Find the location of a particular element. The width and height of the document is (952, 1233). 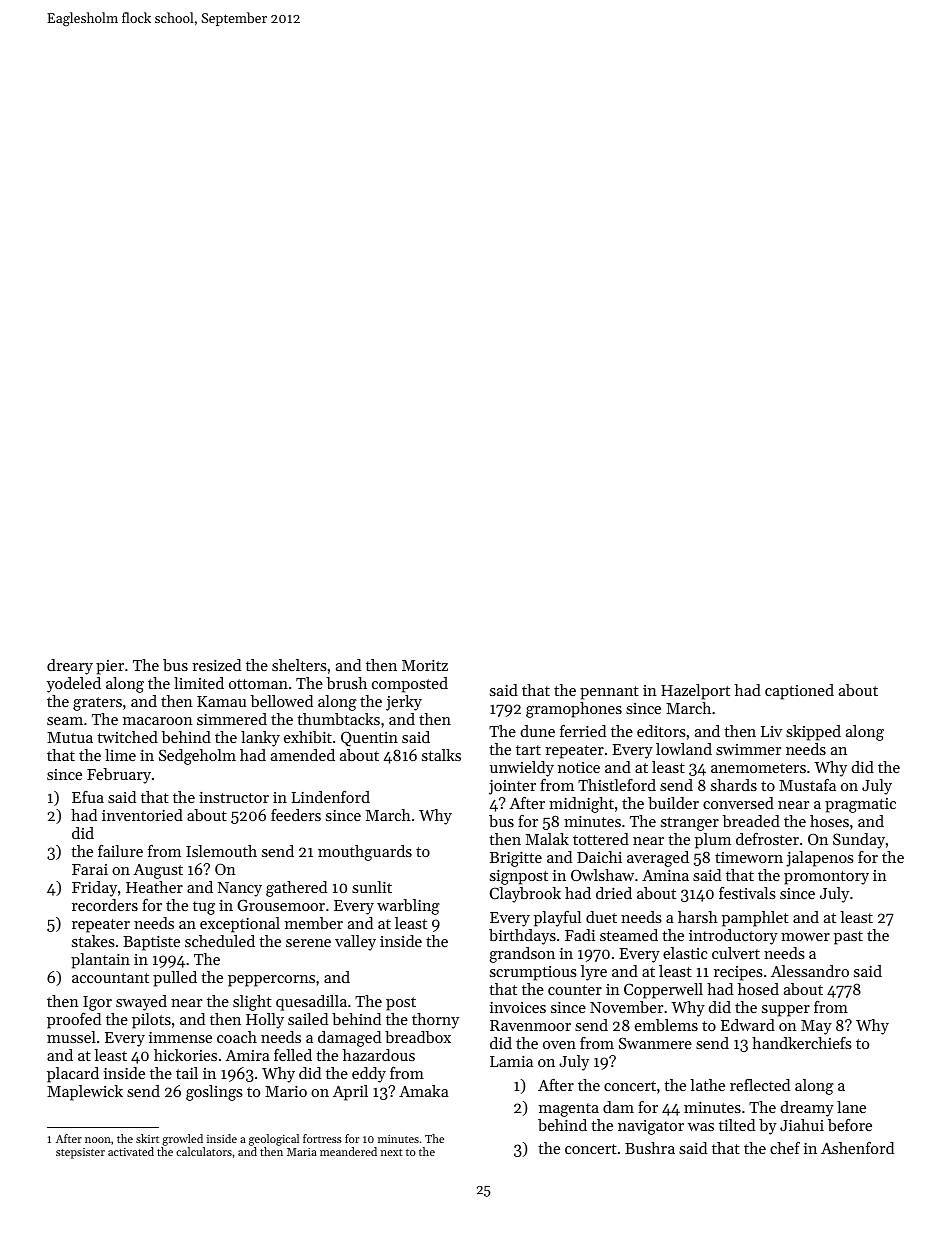

dreary is located at coordinates (70, 667).
